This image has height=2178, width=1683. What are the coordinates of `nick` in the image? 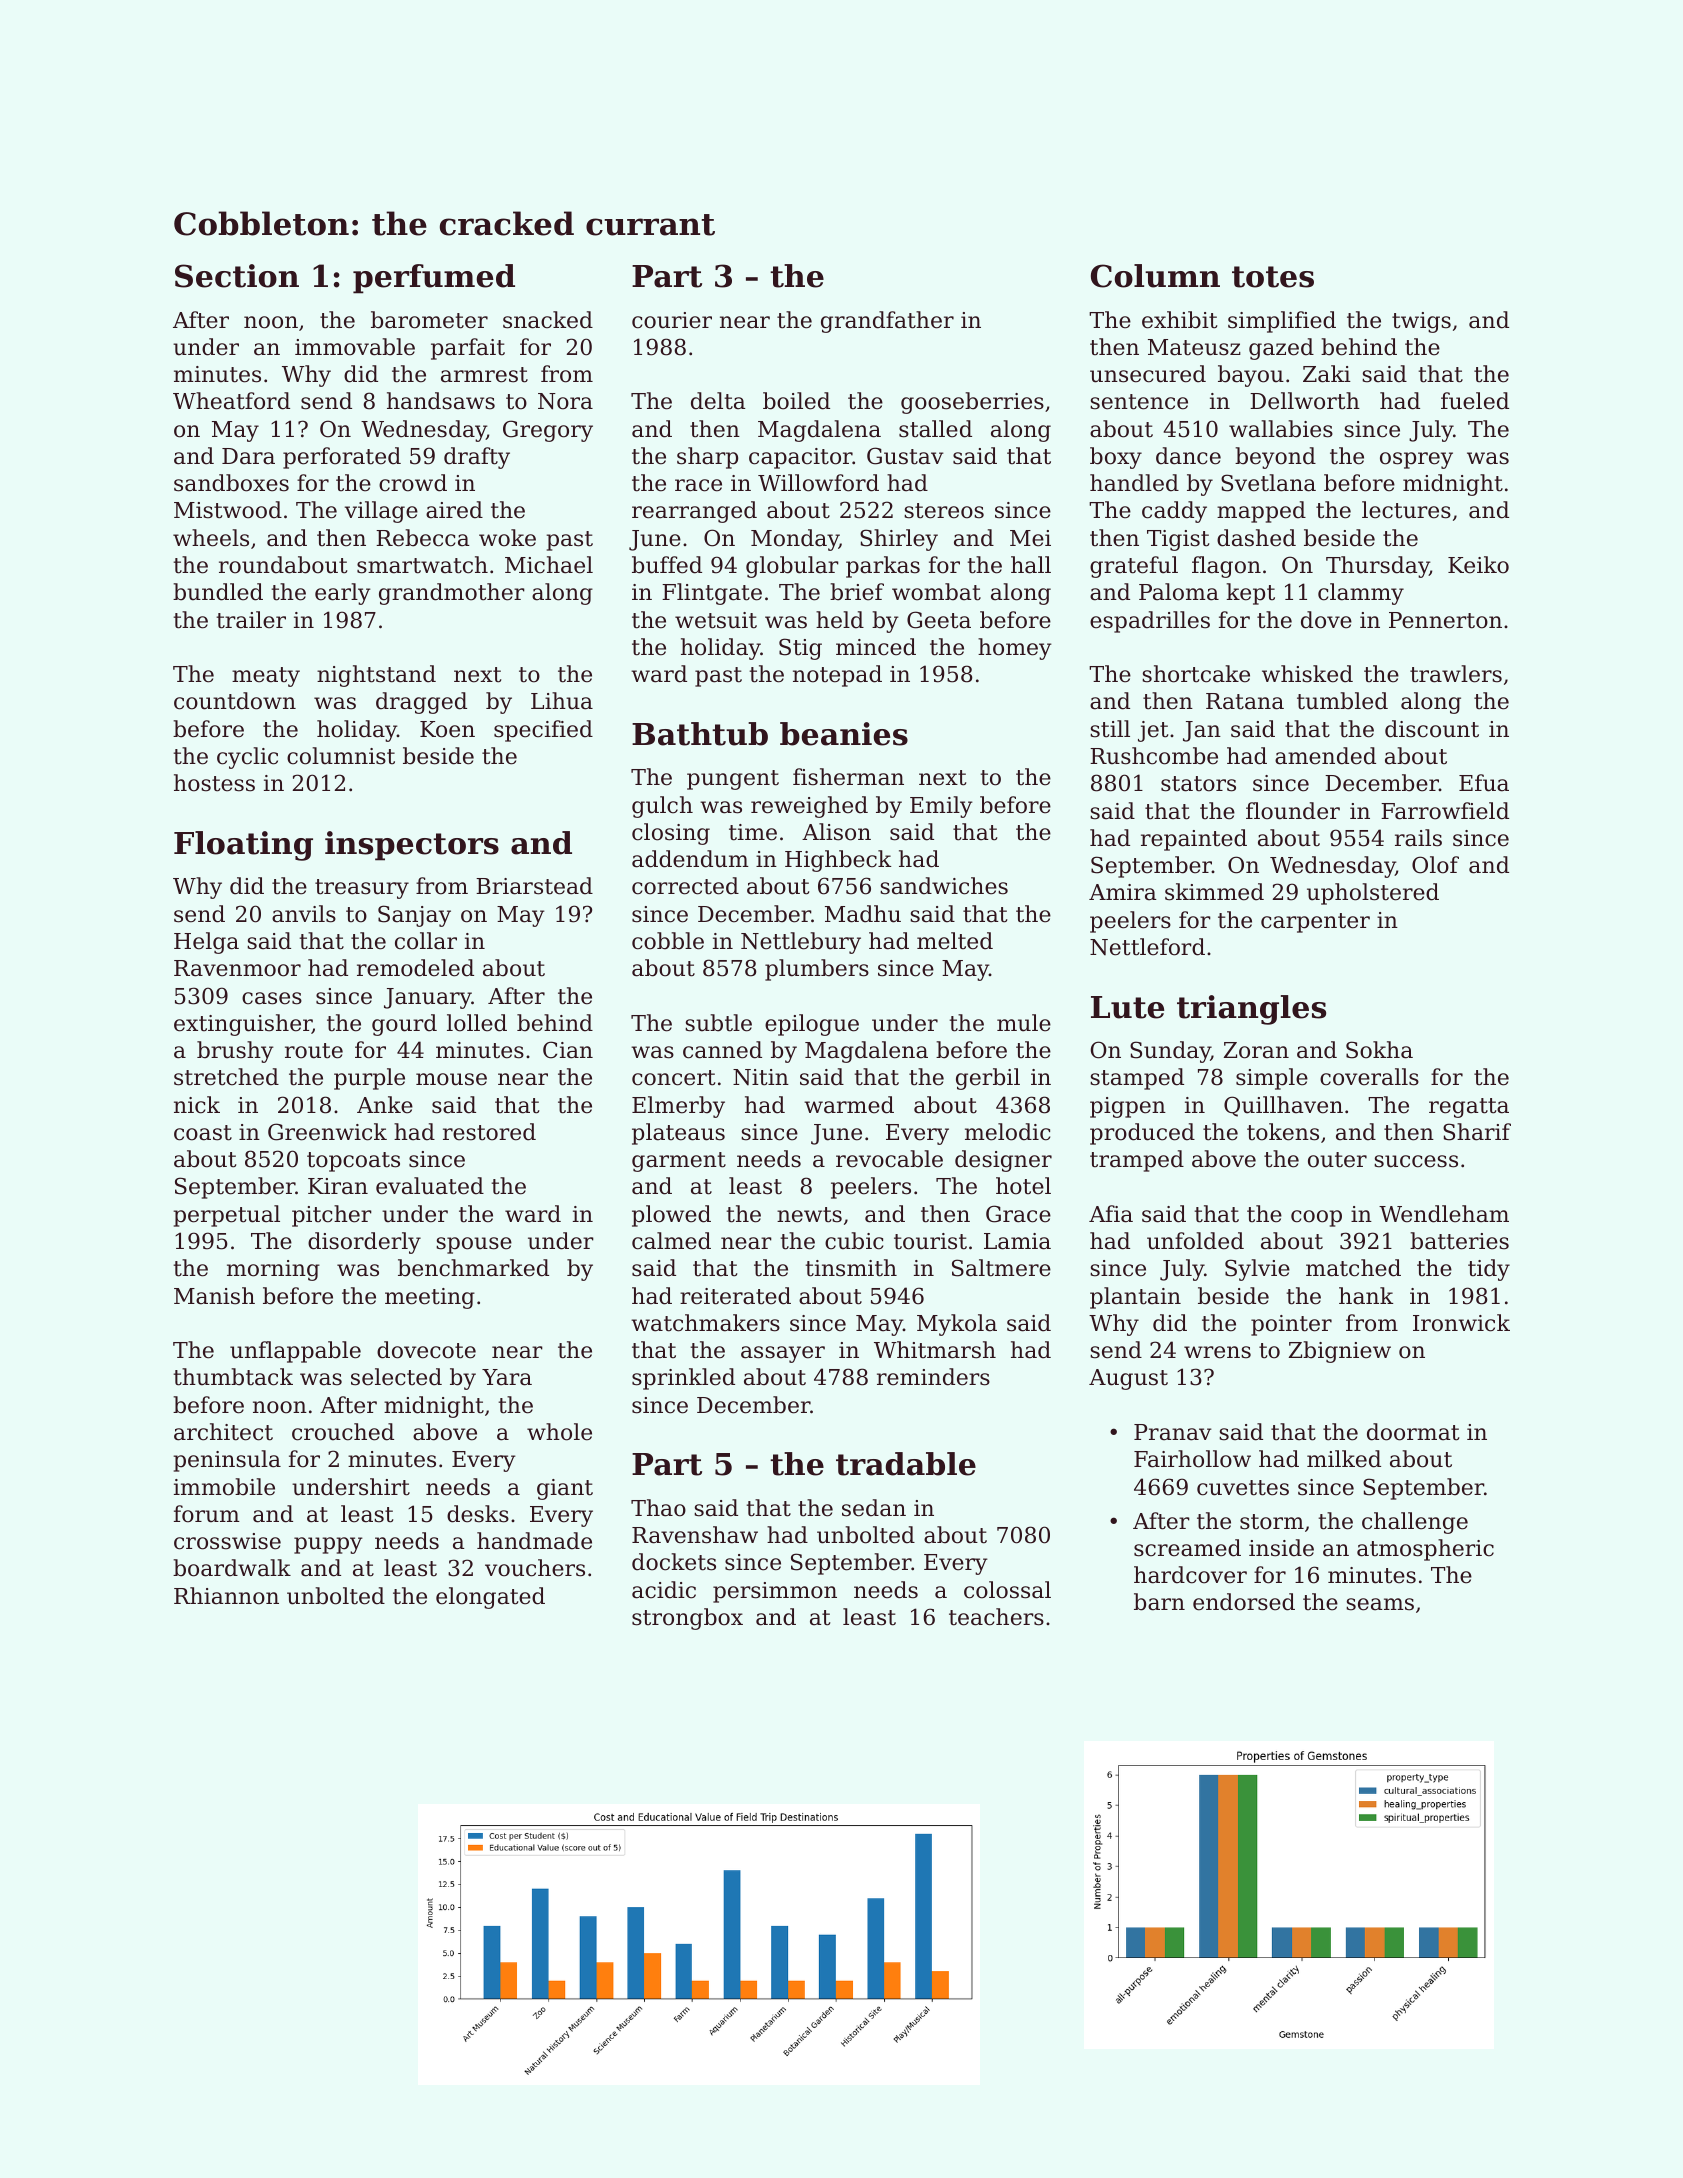 It's located at (197, 1105).
